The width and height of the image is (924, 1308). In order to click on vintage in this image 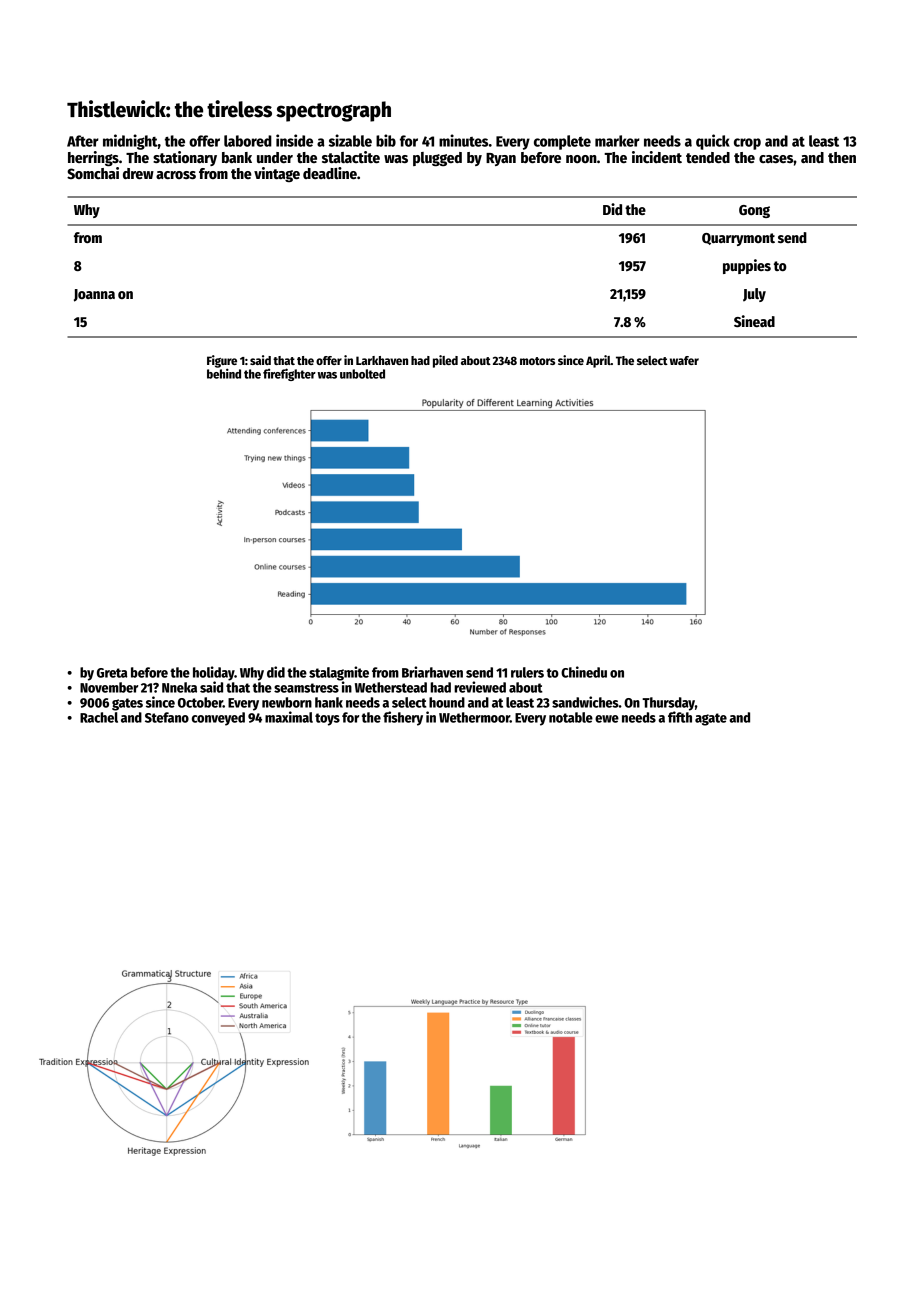, I will do `click(277, 174)`.
